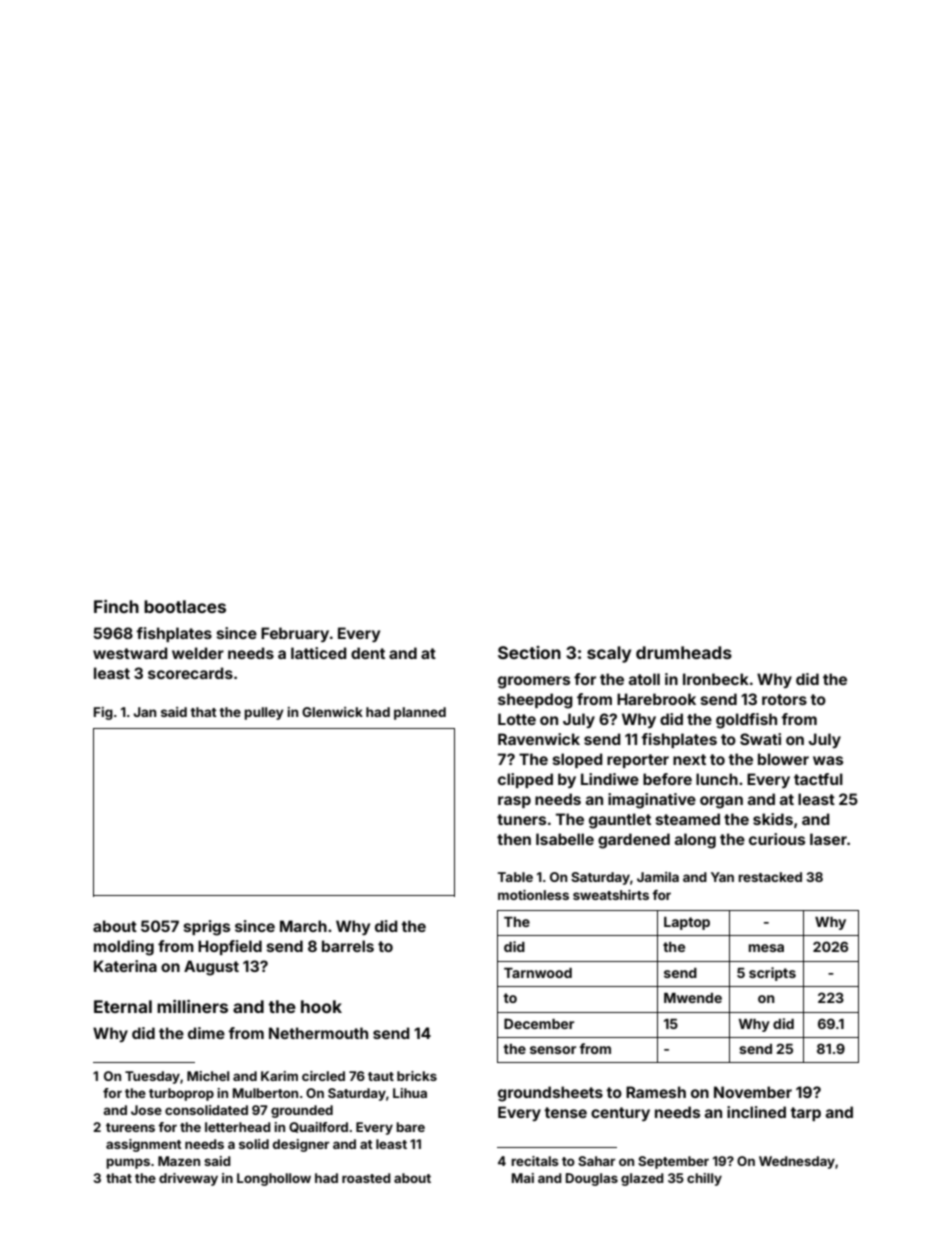 Image resolution: width=952 pixels, height=1233 pixels. Describe the element at coordinates (303, 926) in the document. I see `March` at that location.
